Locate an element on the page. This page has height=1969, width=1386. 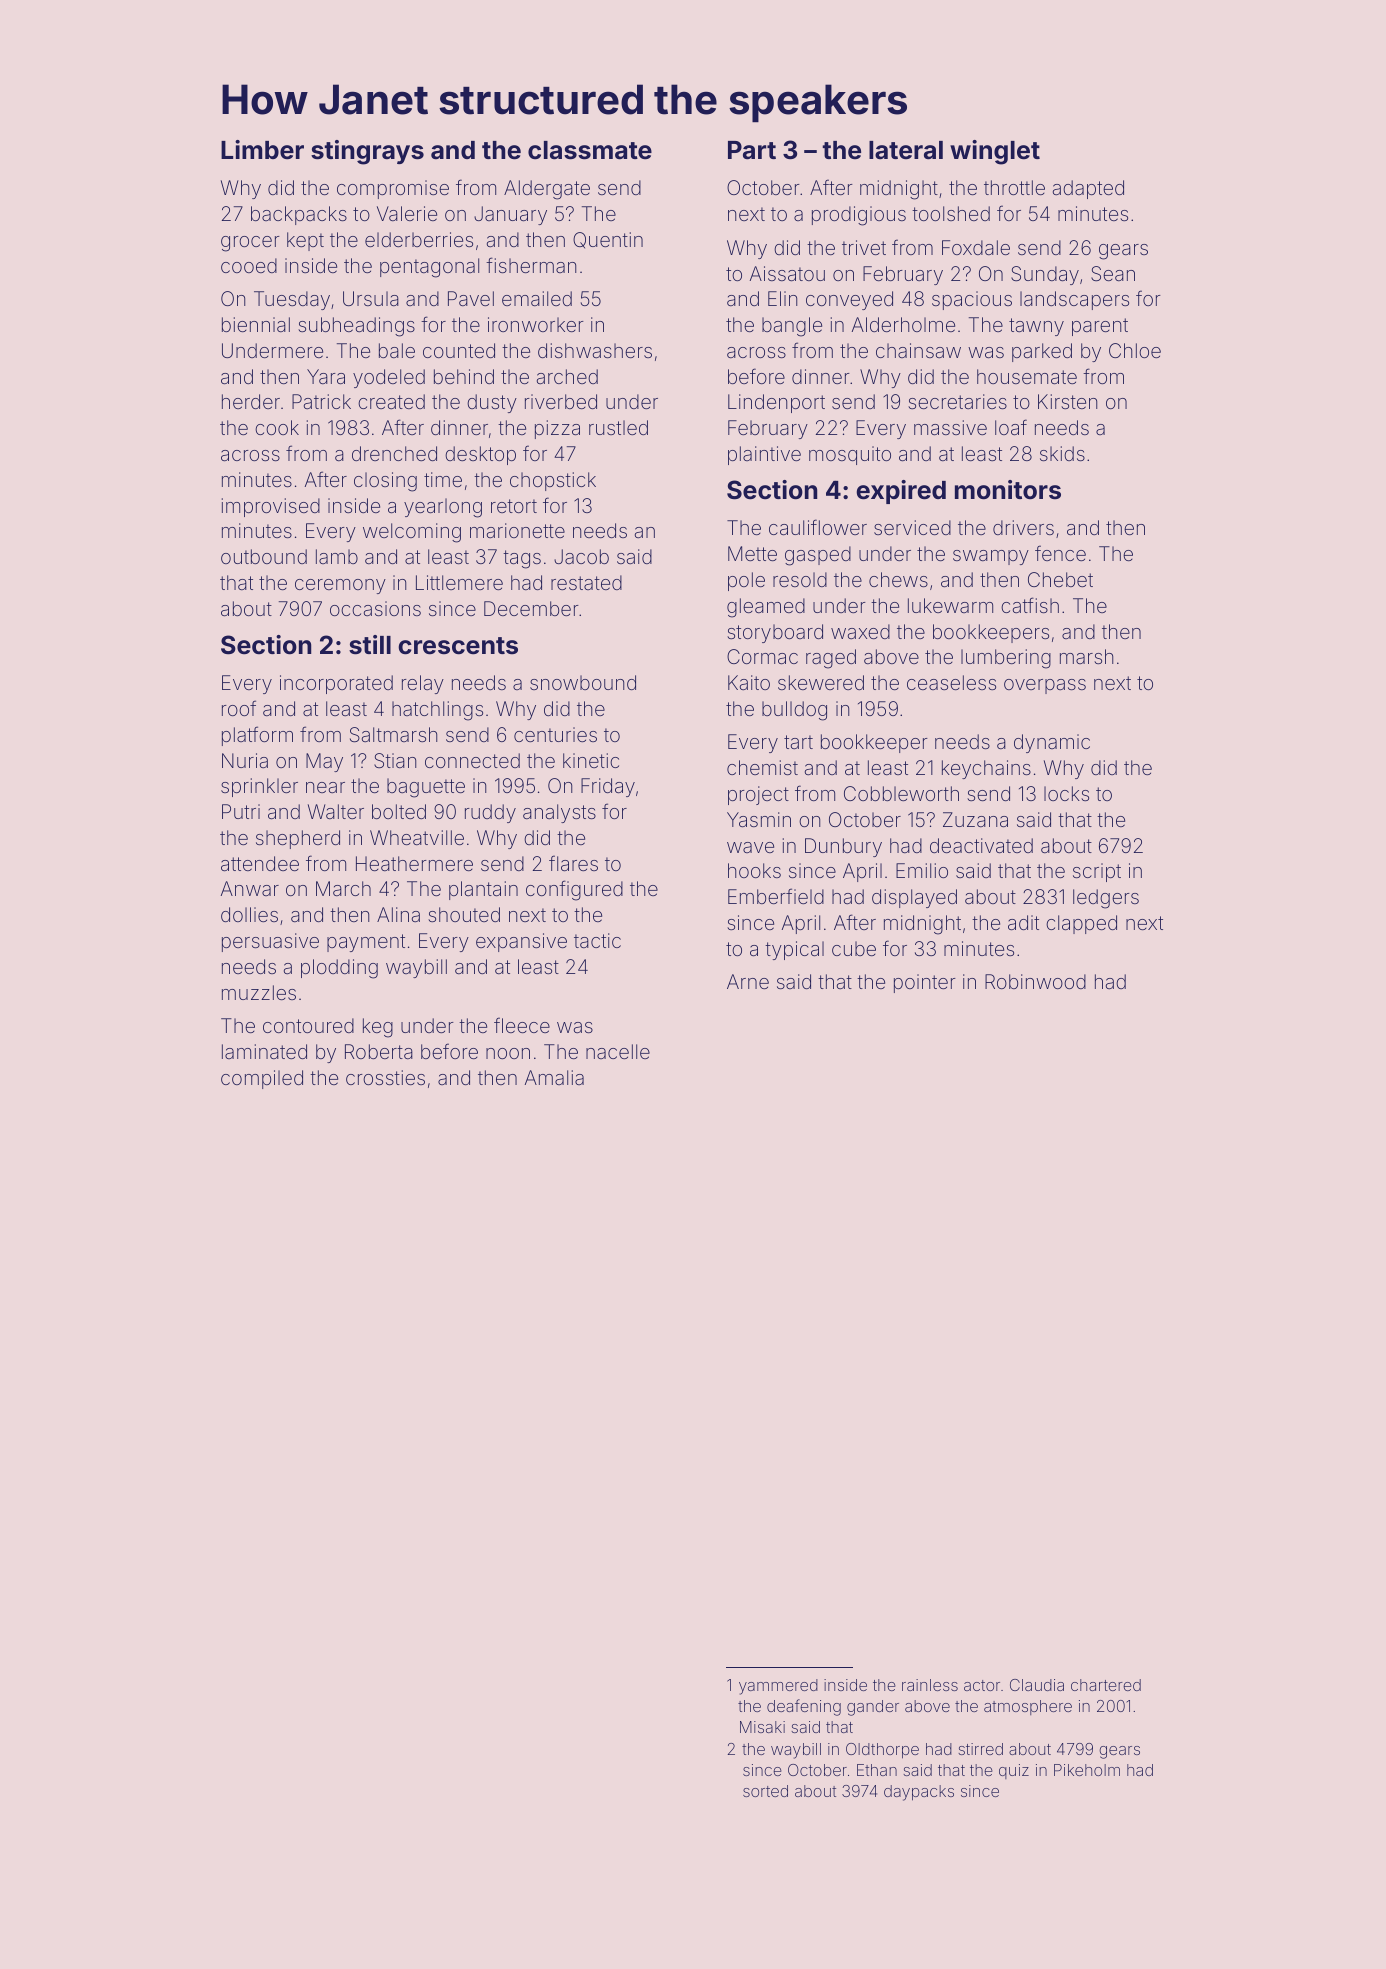
sorted is located at coordinates (765, 1791).
